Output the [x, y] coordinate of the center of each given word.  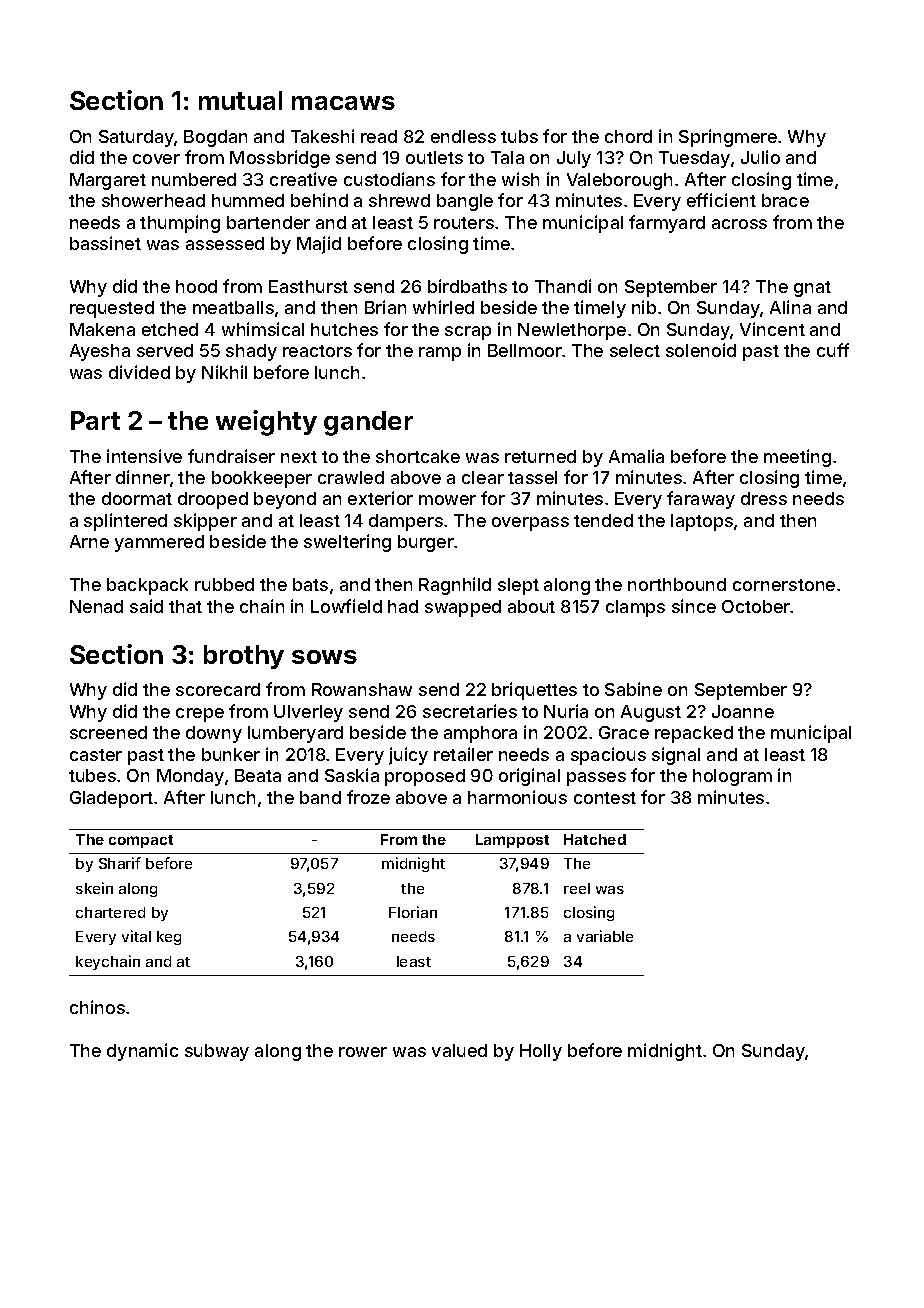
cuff [833, 350]
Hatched [595, 839]
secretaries [470, 711]
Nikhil [224, 372]
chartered [110, 912]
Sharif [120, 863]
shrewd [399, 200]
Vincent [772, 329]
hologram [732, 777]
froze [368, 797]
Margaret [108, 181]
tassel [532, 477]
